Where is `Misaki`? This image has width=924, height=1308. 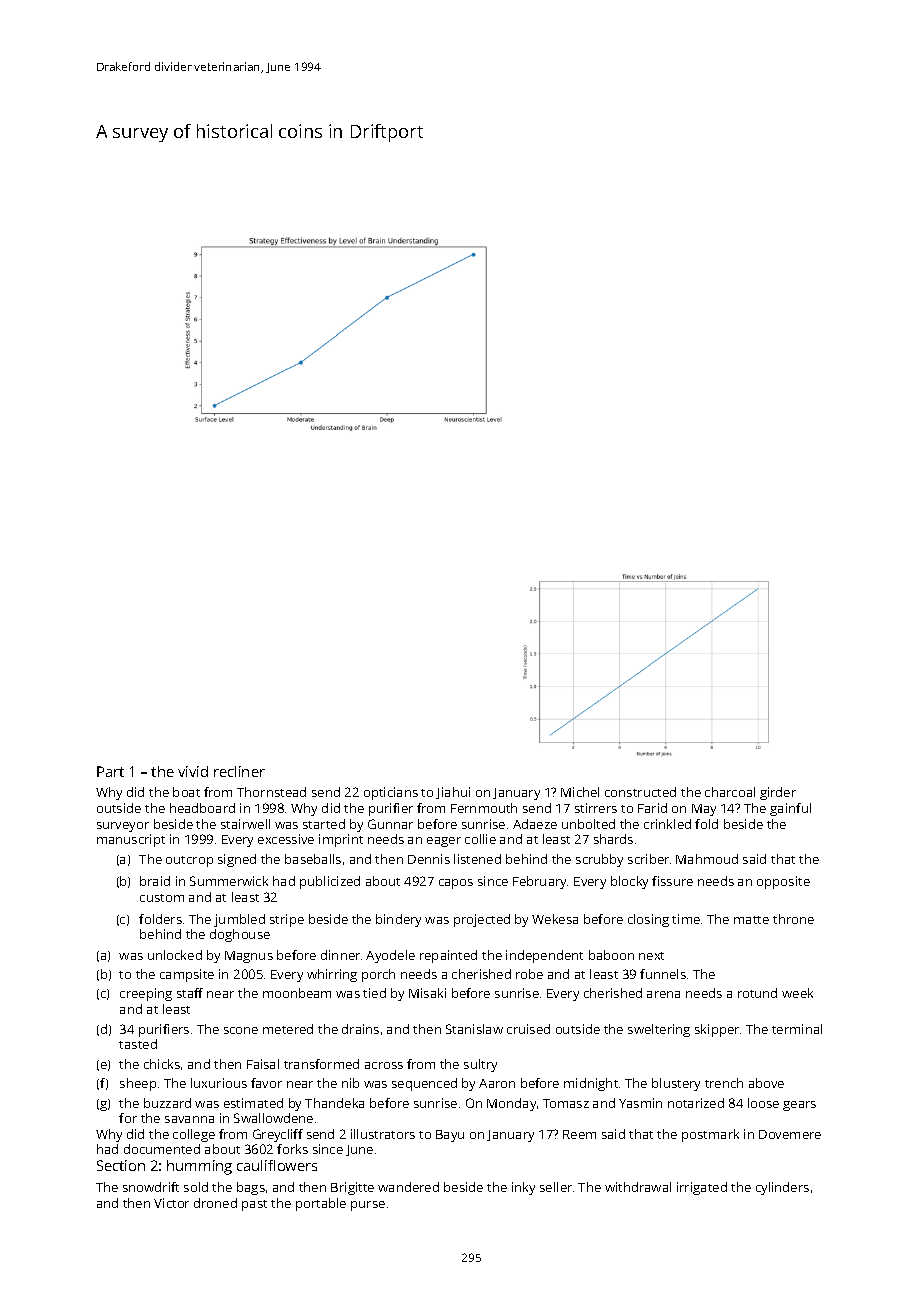 Misaki is located at coordinates (427, 993).
